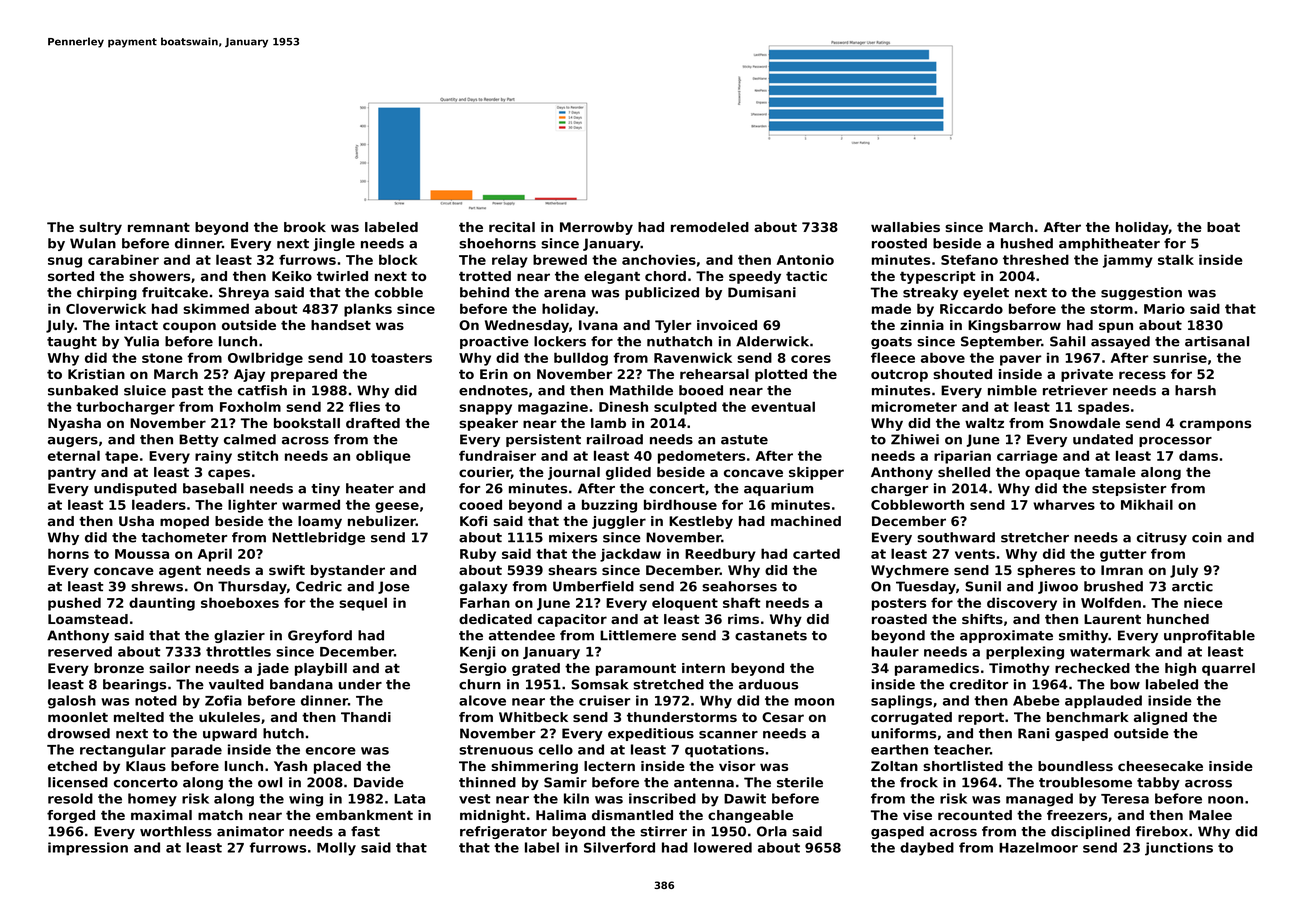 The height and width of the document is (924, 1308). Describe the element at coordinates (1207, 537) in the document. I see `coin` at that location.
